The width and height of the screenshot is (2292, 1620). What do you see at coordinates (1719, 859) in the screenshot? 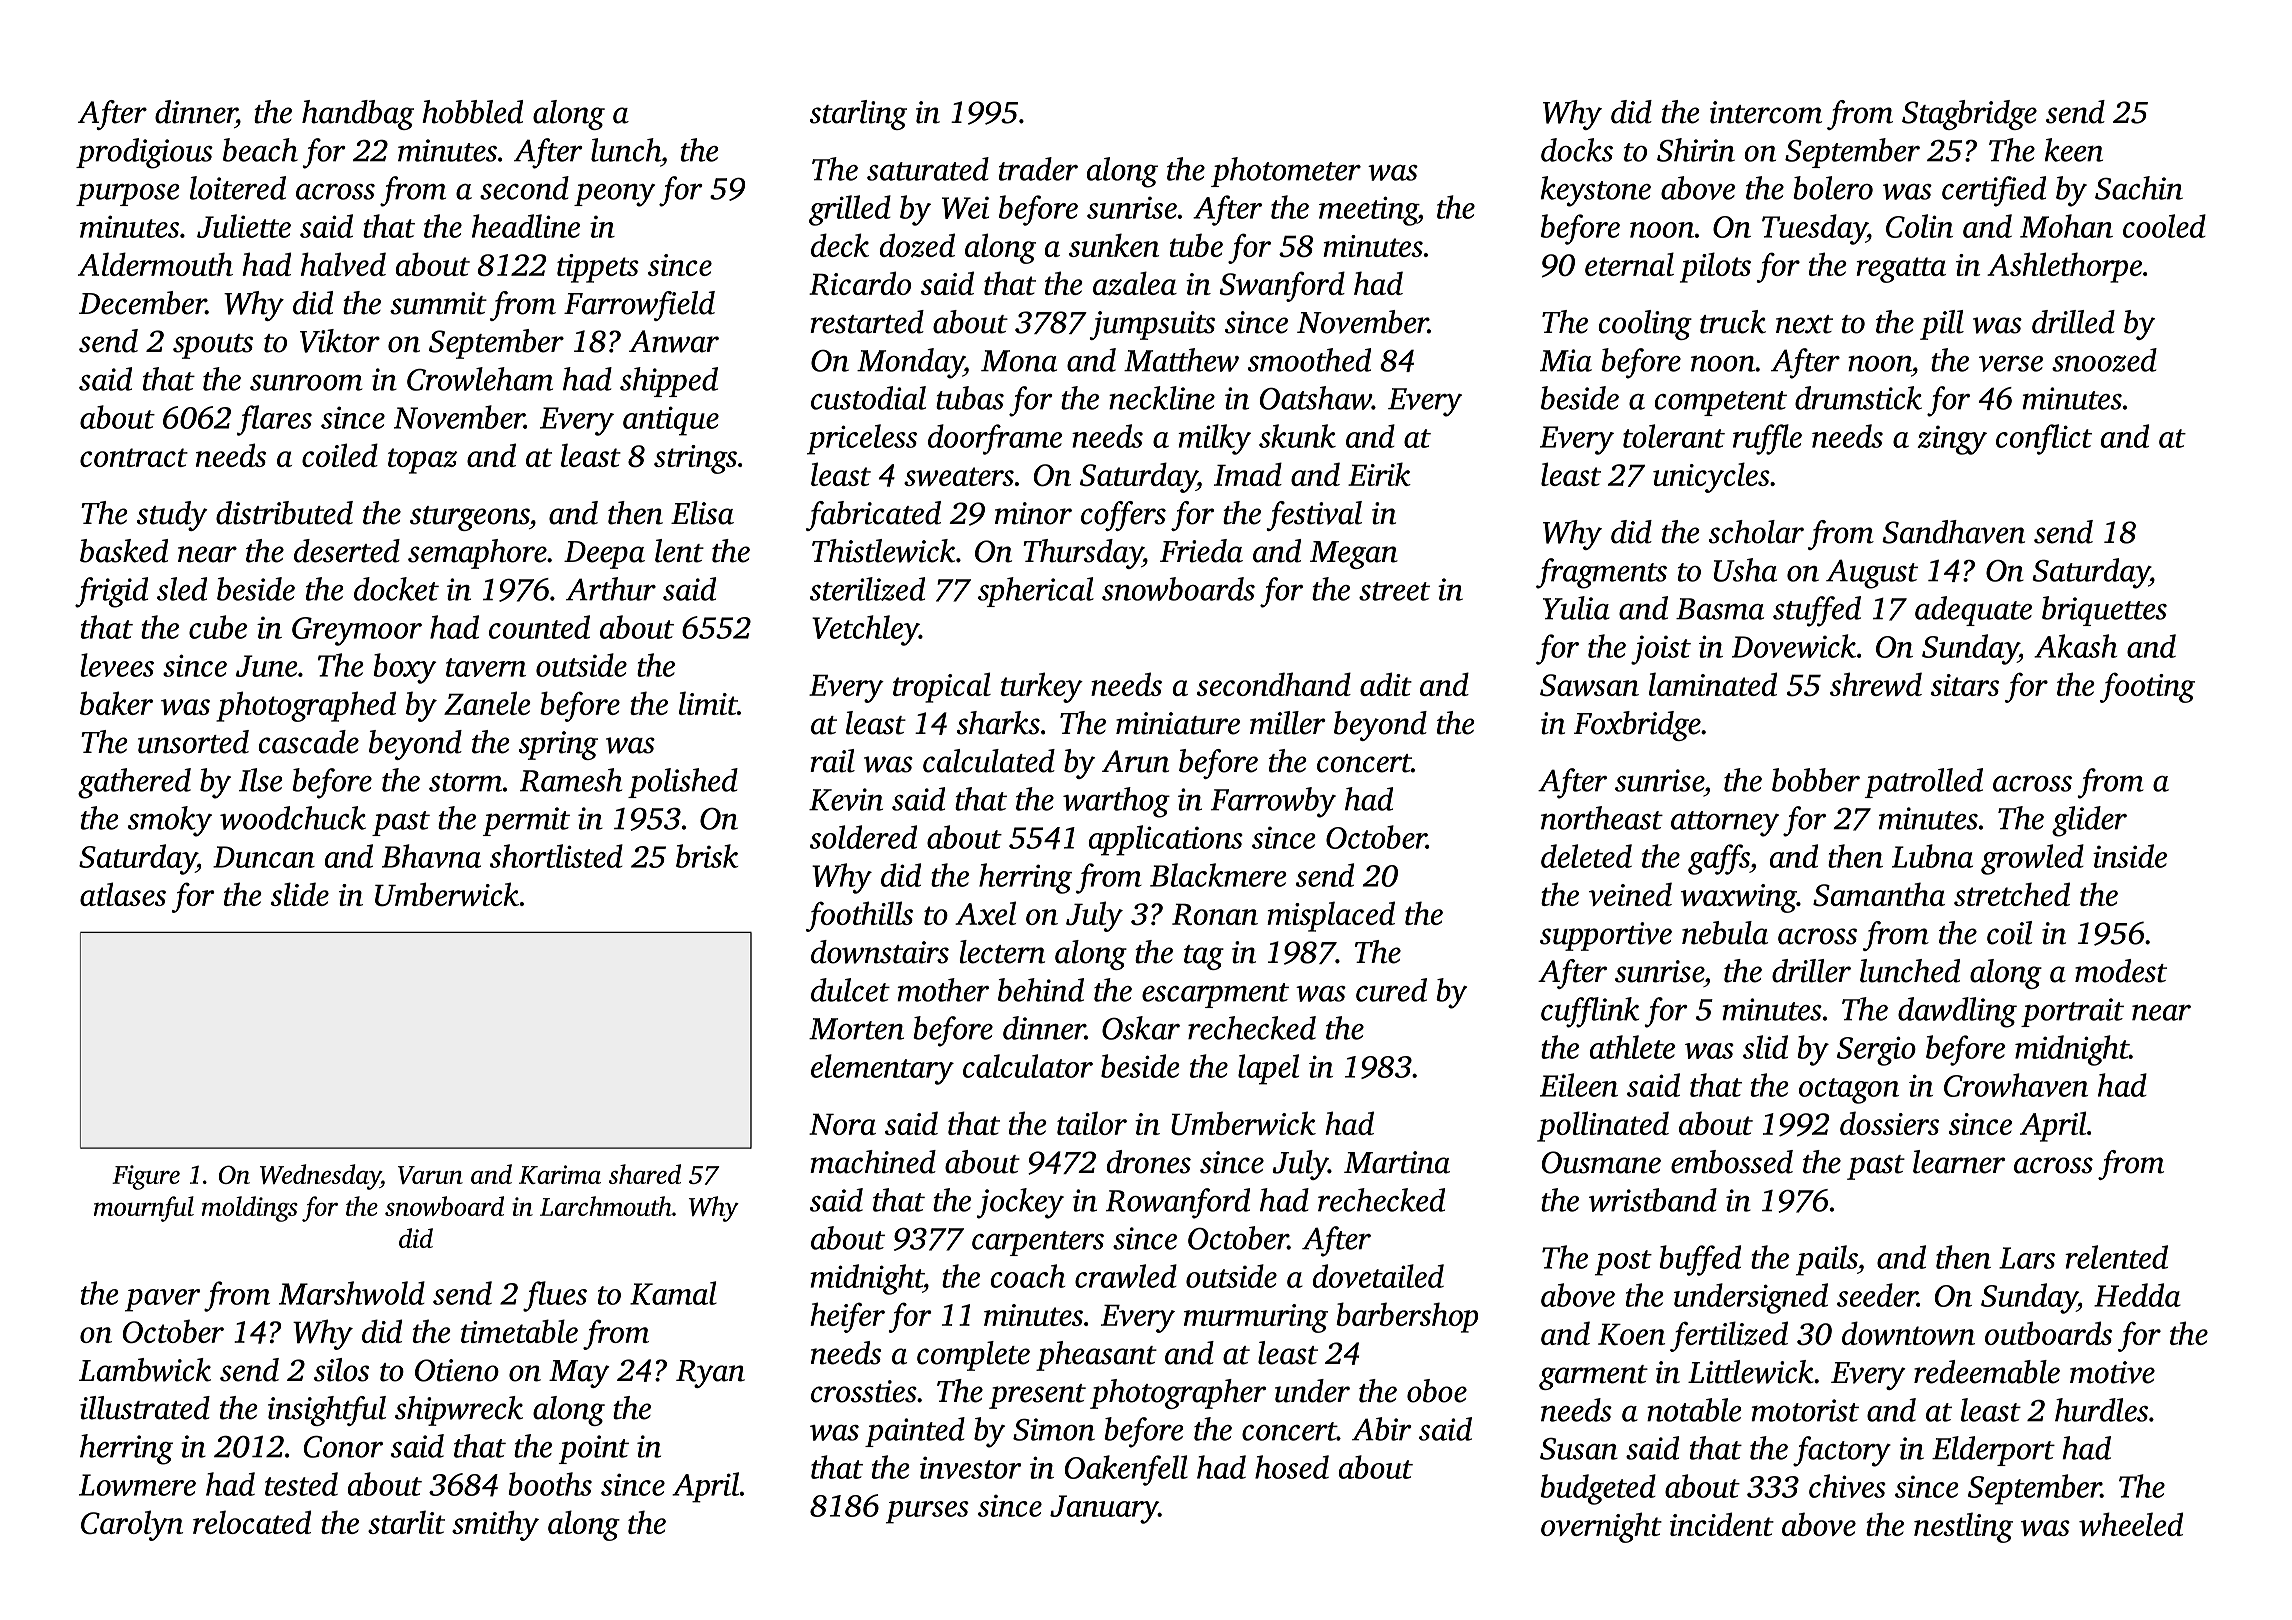
I see `gaffs` at bounding box center [1719, 859].
